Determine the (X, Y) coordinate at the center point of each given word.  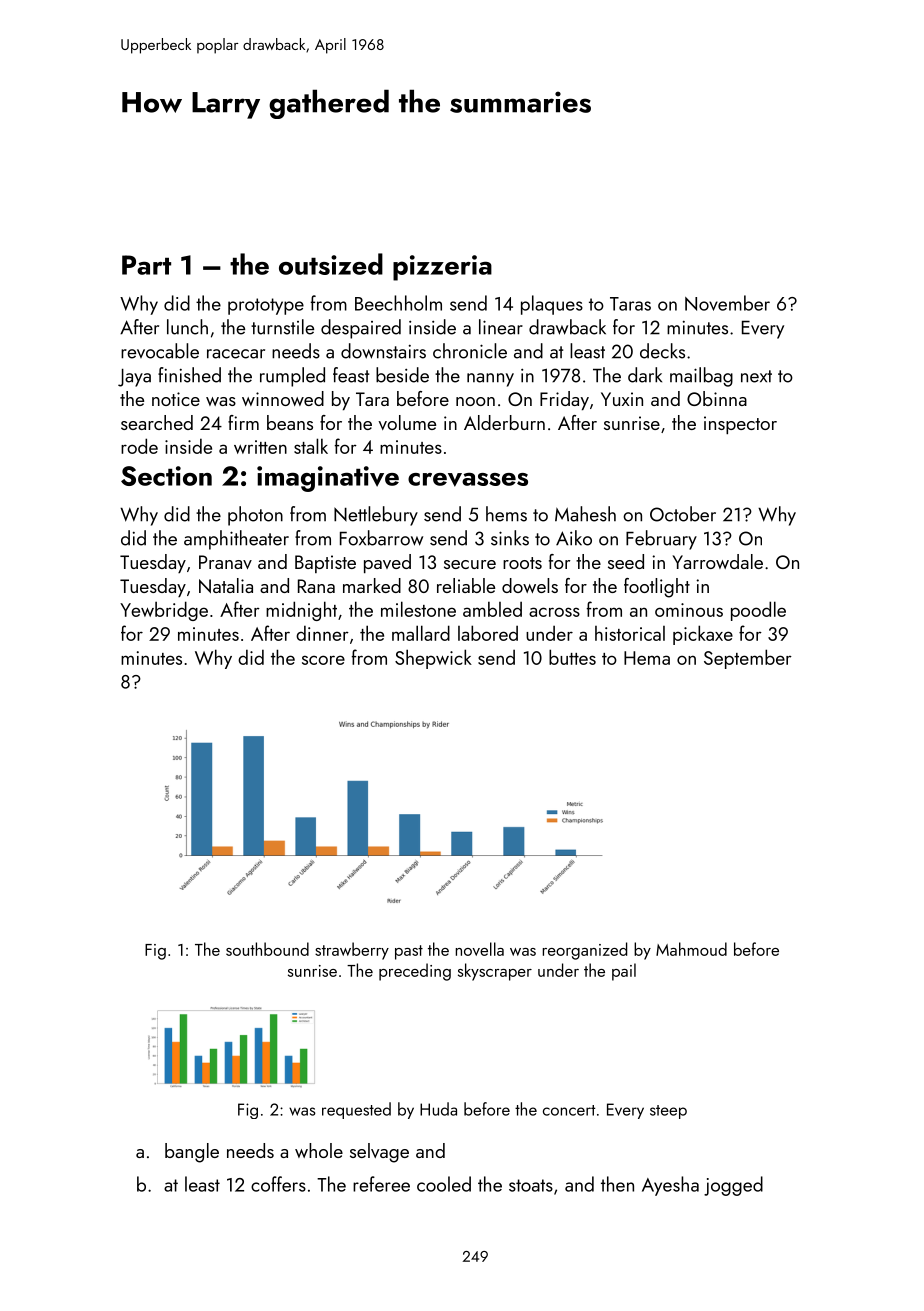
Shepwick (433, 659)
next (756, 376)
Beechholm (398, 303)
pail (624, 972)
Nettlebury (376, 516)
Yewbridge (164, 611)
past (409, 952)
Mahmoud (691, 949)
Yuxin (622, 399)
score (323, 660)
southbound (267, 949)
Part (146, 265)
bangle (192, 1153)
